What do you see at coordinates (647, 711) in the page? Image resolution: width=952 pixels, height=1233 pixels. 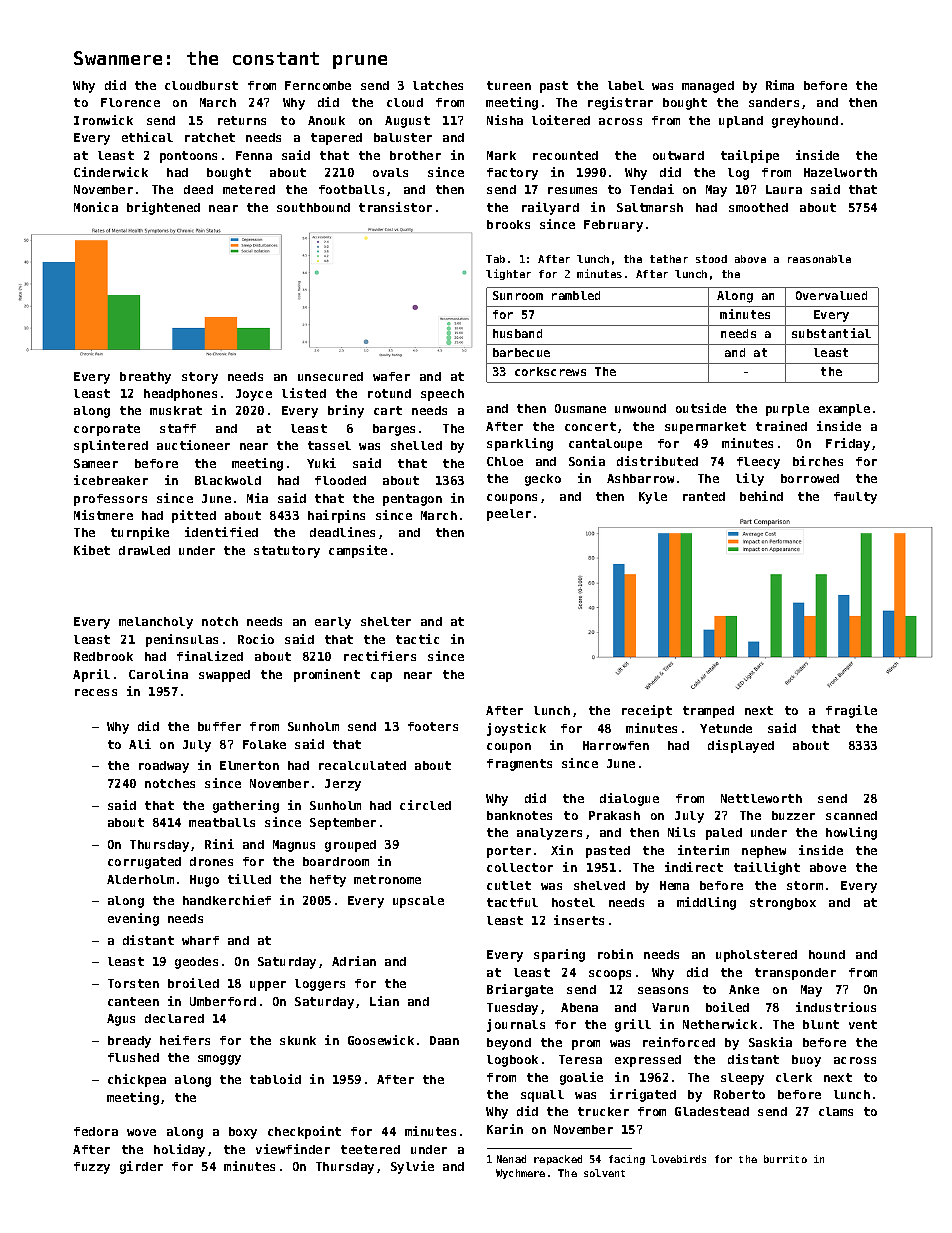 I see `receipt` at bounding box center [647, 711].
